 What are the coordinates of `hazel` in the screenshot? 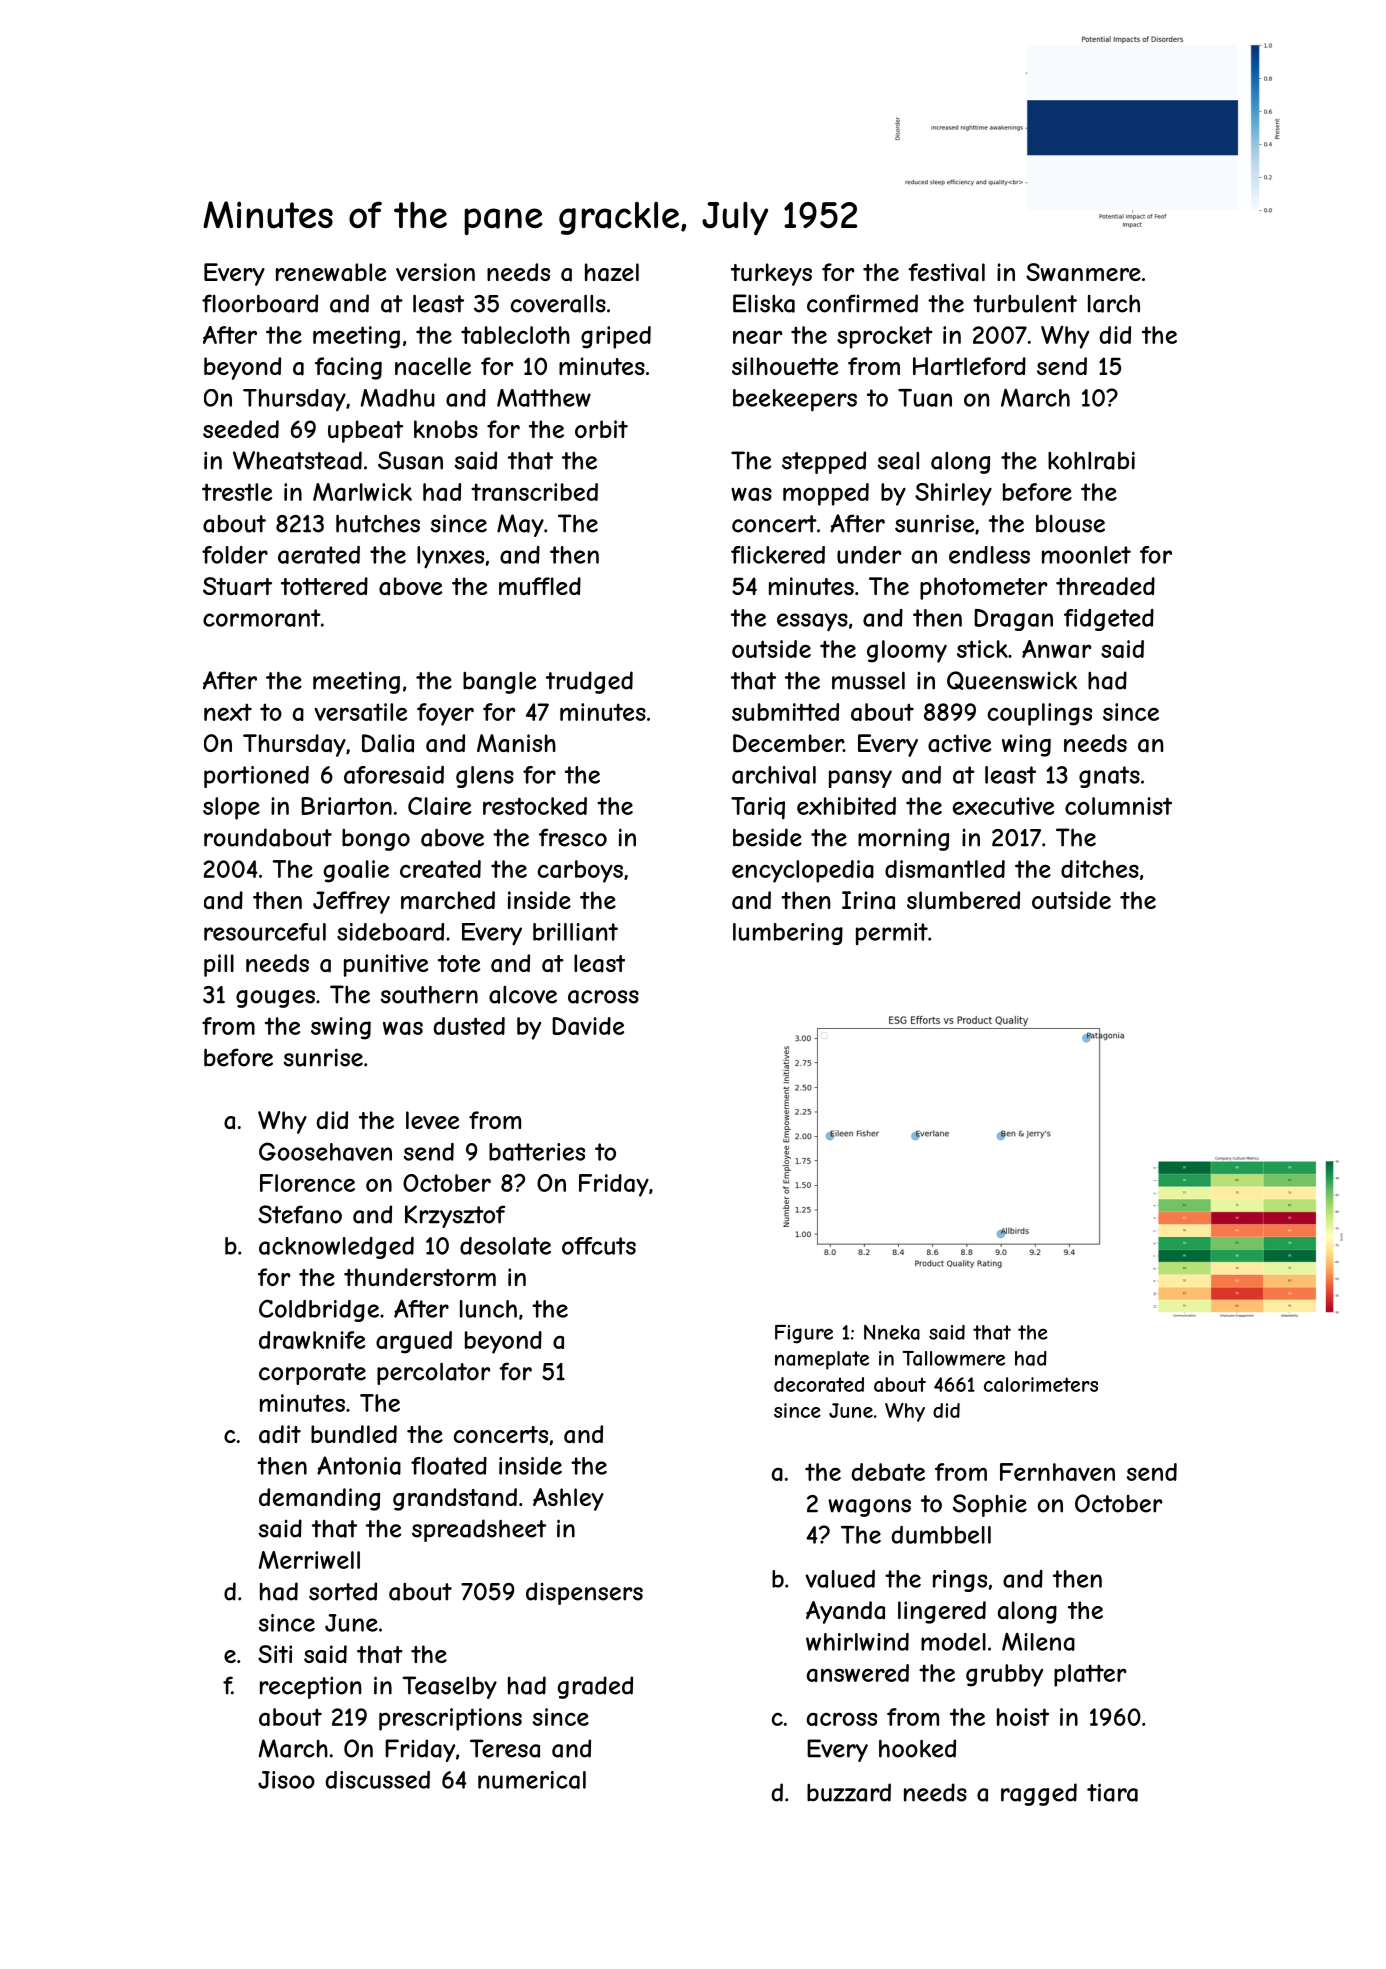 It's located at (612, 272).
